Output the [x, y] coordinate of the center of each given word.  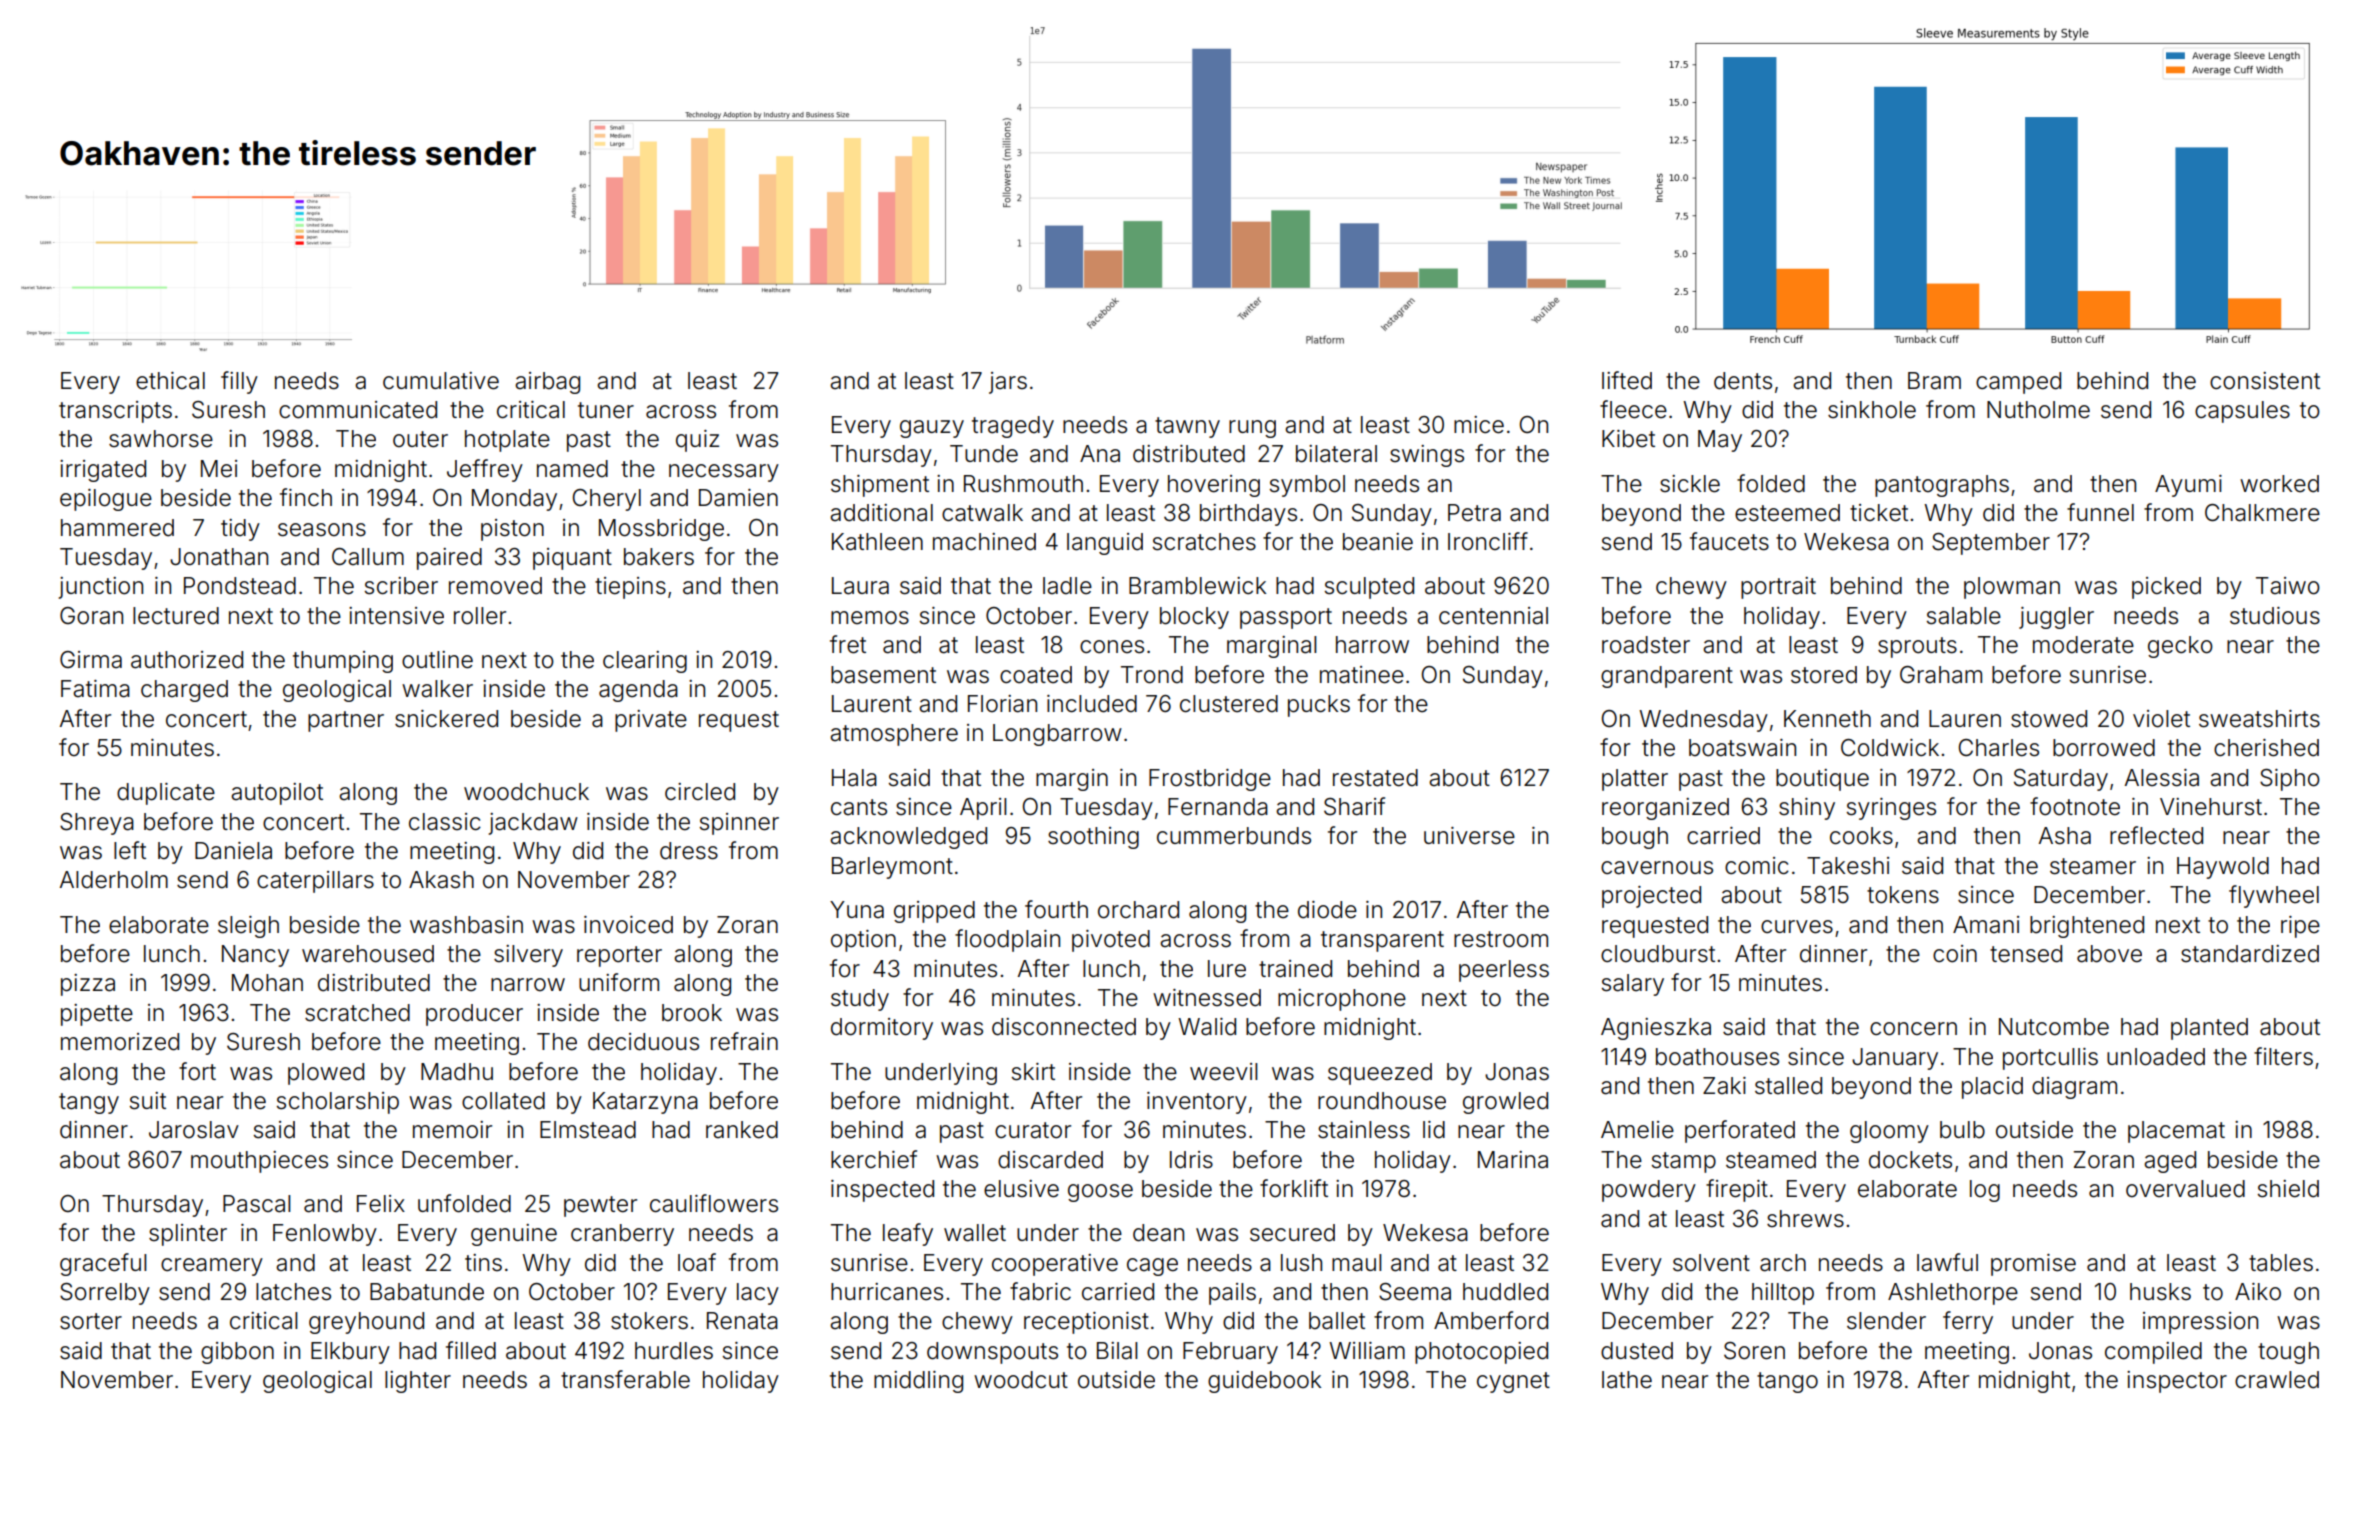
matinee [1362, 675]
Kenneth [1827, 719]
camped [2018, 383]
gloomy [1889, 1132]
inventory [1197, 1103]
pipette [97, 1015]
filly [239, 382]
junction [100, 588]
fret [848, 644]
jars [1008, 383]
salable [1963, 616]
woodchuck [526, 792]
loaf [697, 1262]
